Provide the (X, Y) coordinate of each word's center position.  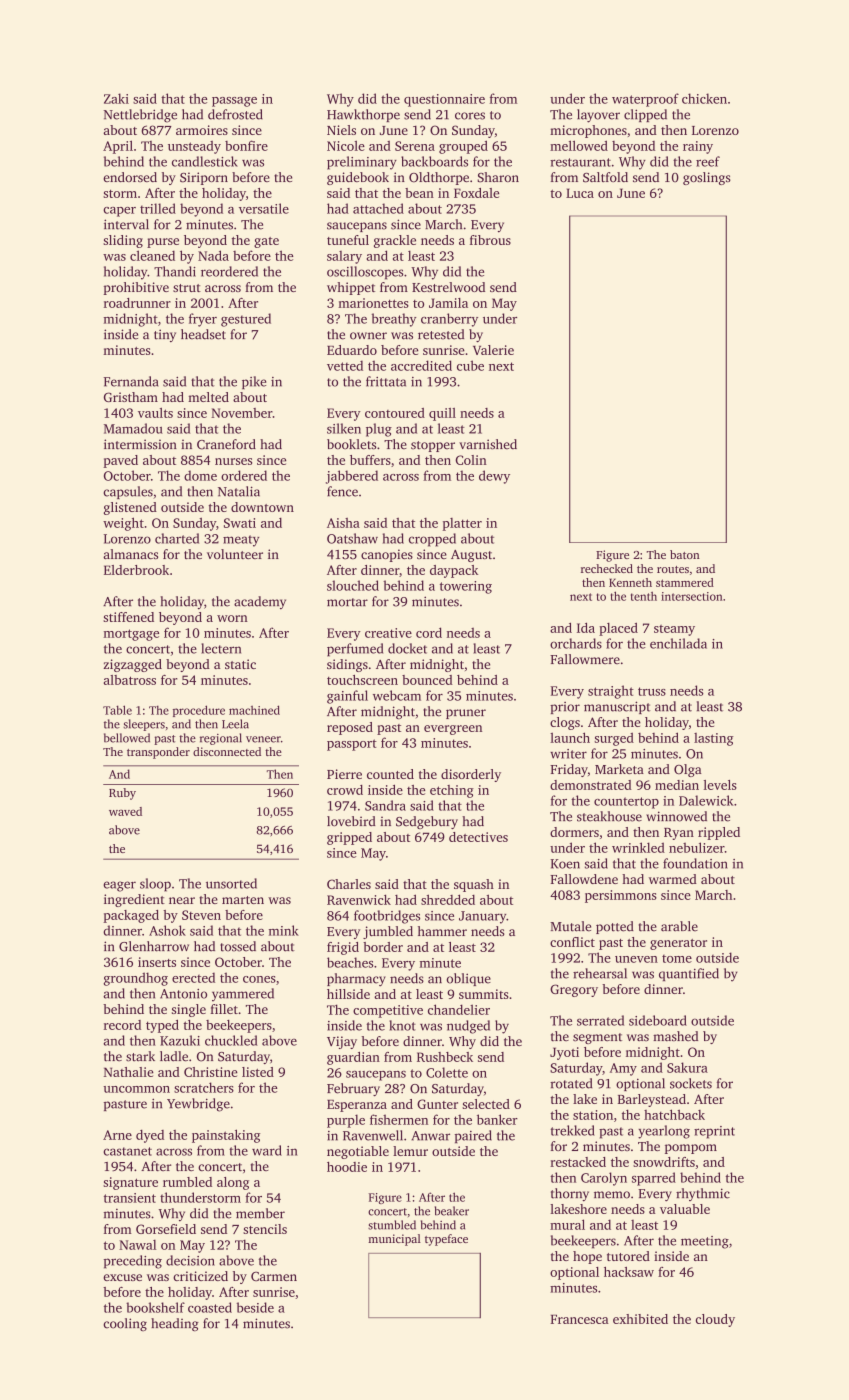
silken (344, 428)
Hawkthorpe (363, 115)
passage (234, 102)
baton (685, 554)
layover (598, 116)
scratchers (204, 1087)
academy (260, 602)
